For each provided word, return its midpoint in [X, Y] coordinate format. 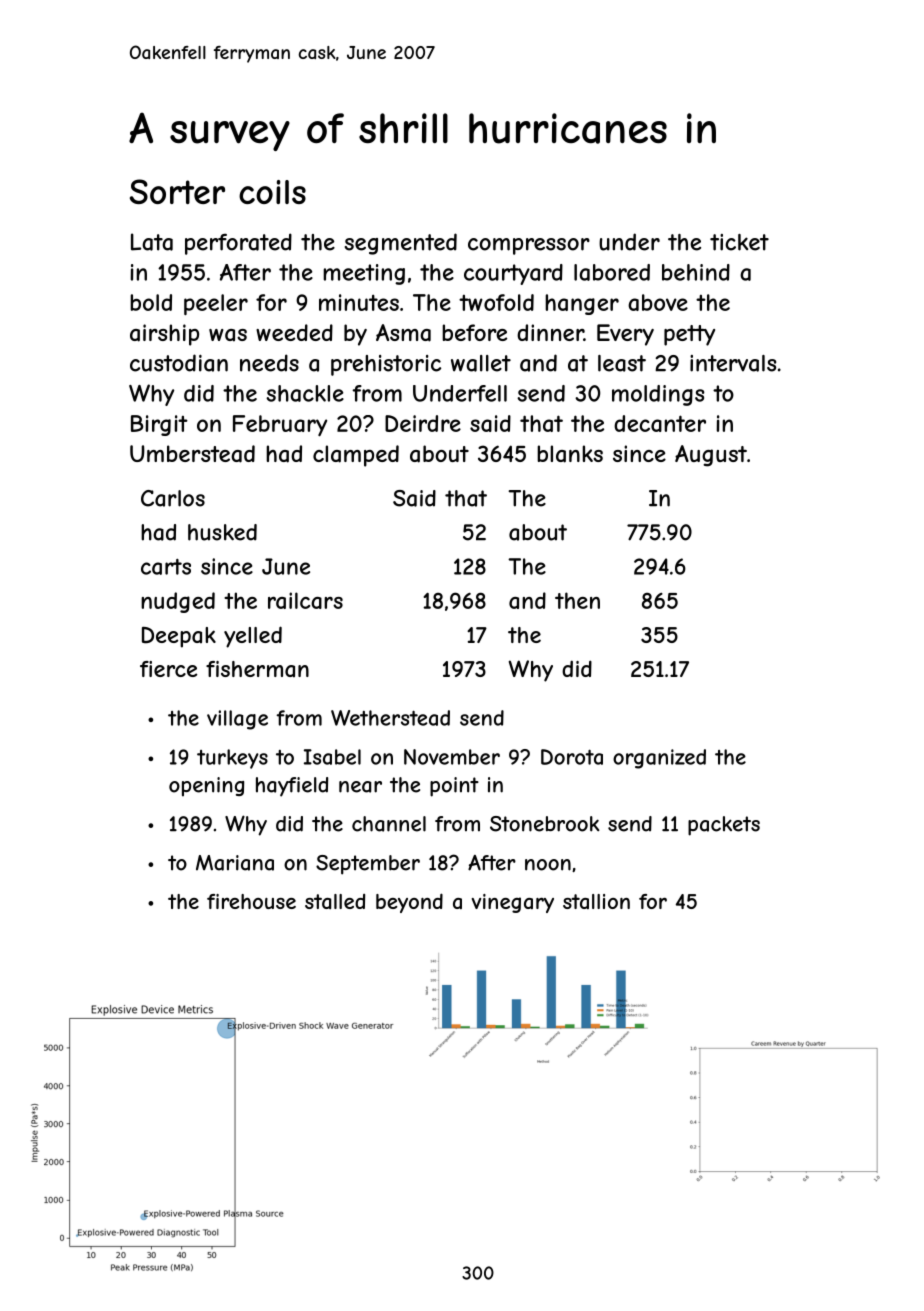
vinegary [513, 903]
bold [151, 302]
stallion [596, 901]
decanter [660, 423]
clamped [356, 456]
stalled [335, 901]
